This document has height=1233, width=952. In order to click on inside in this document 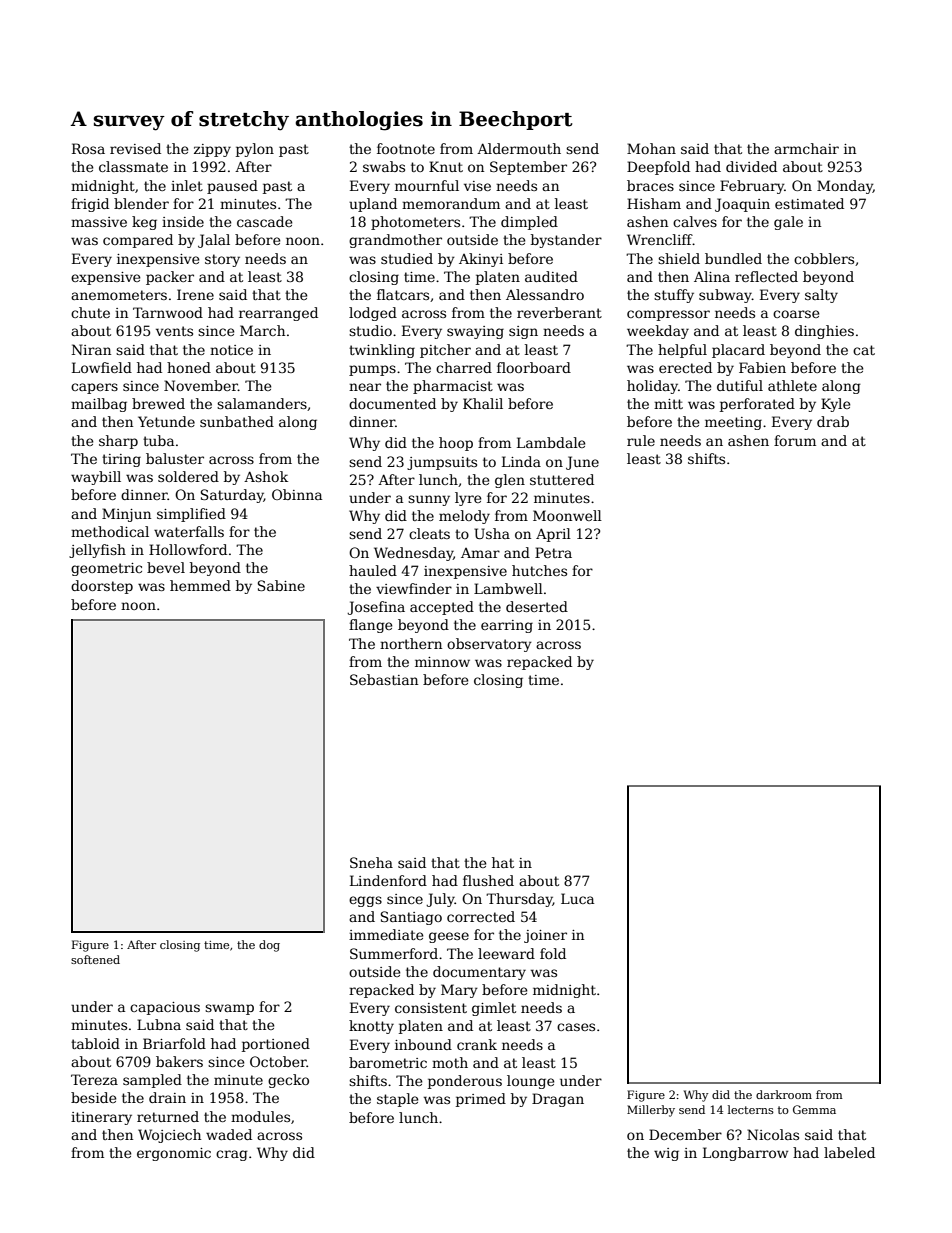, I will do `click(183, 221)`.
